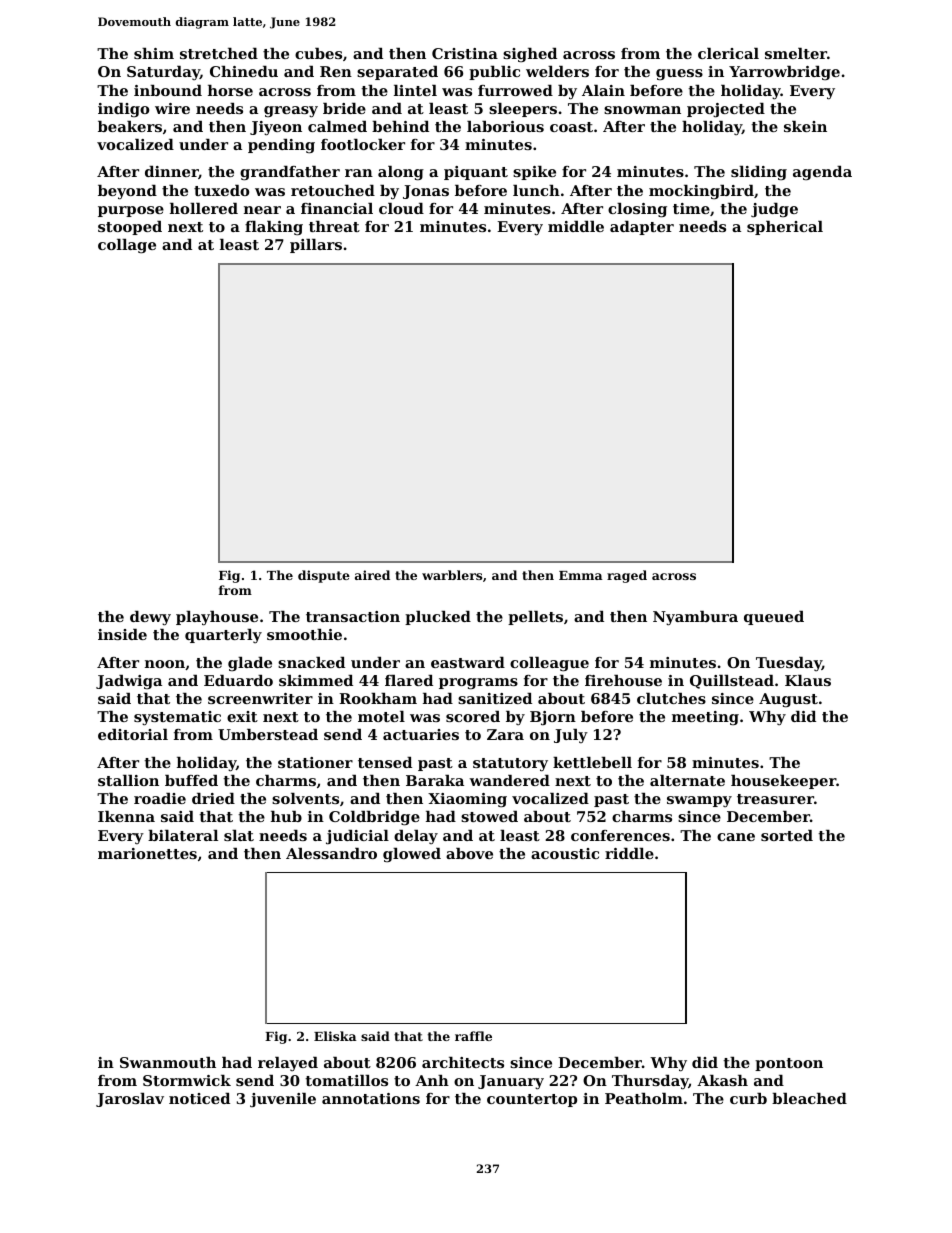 This document has height=1233, width=952. I want to click on aired, so click(372, 575).
